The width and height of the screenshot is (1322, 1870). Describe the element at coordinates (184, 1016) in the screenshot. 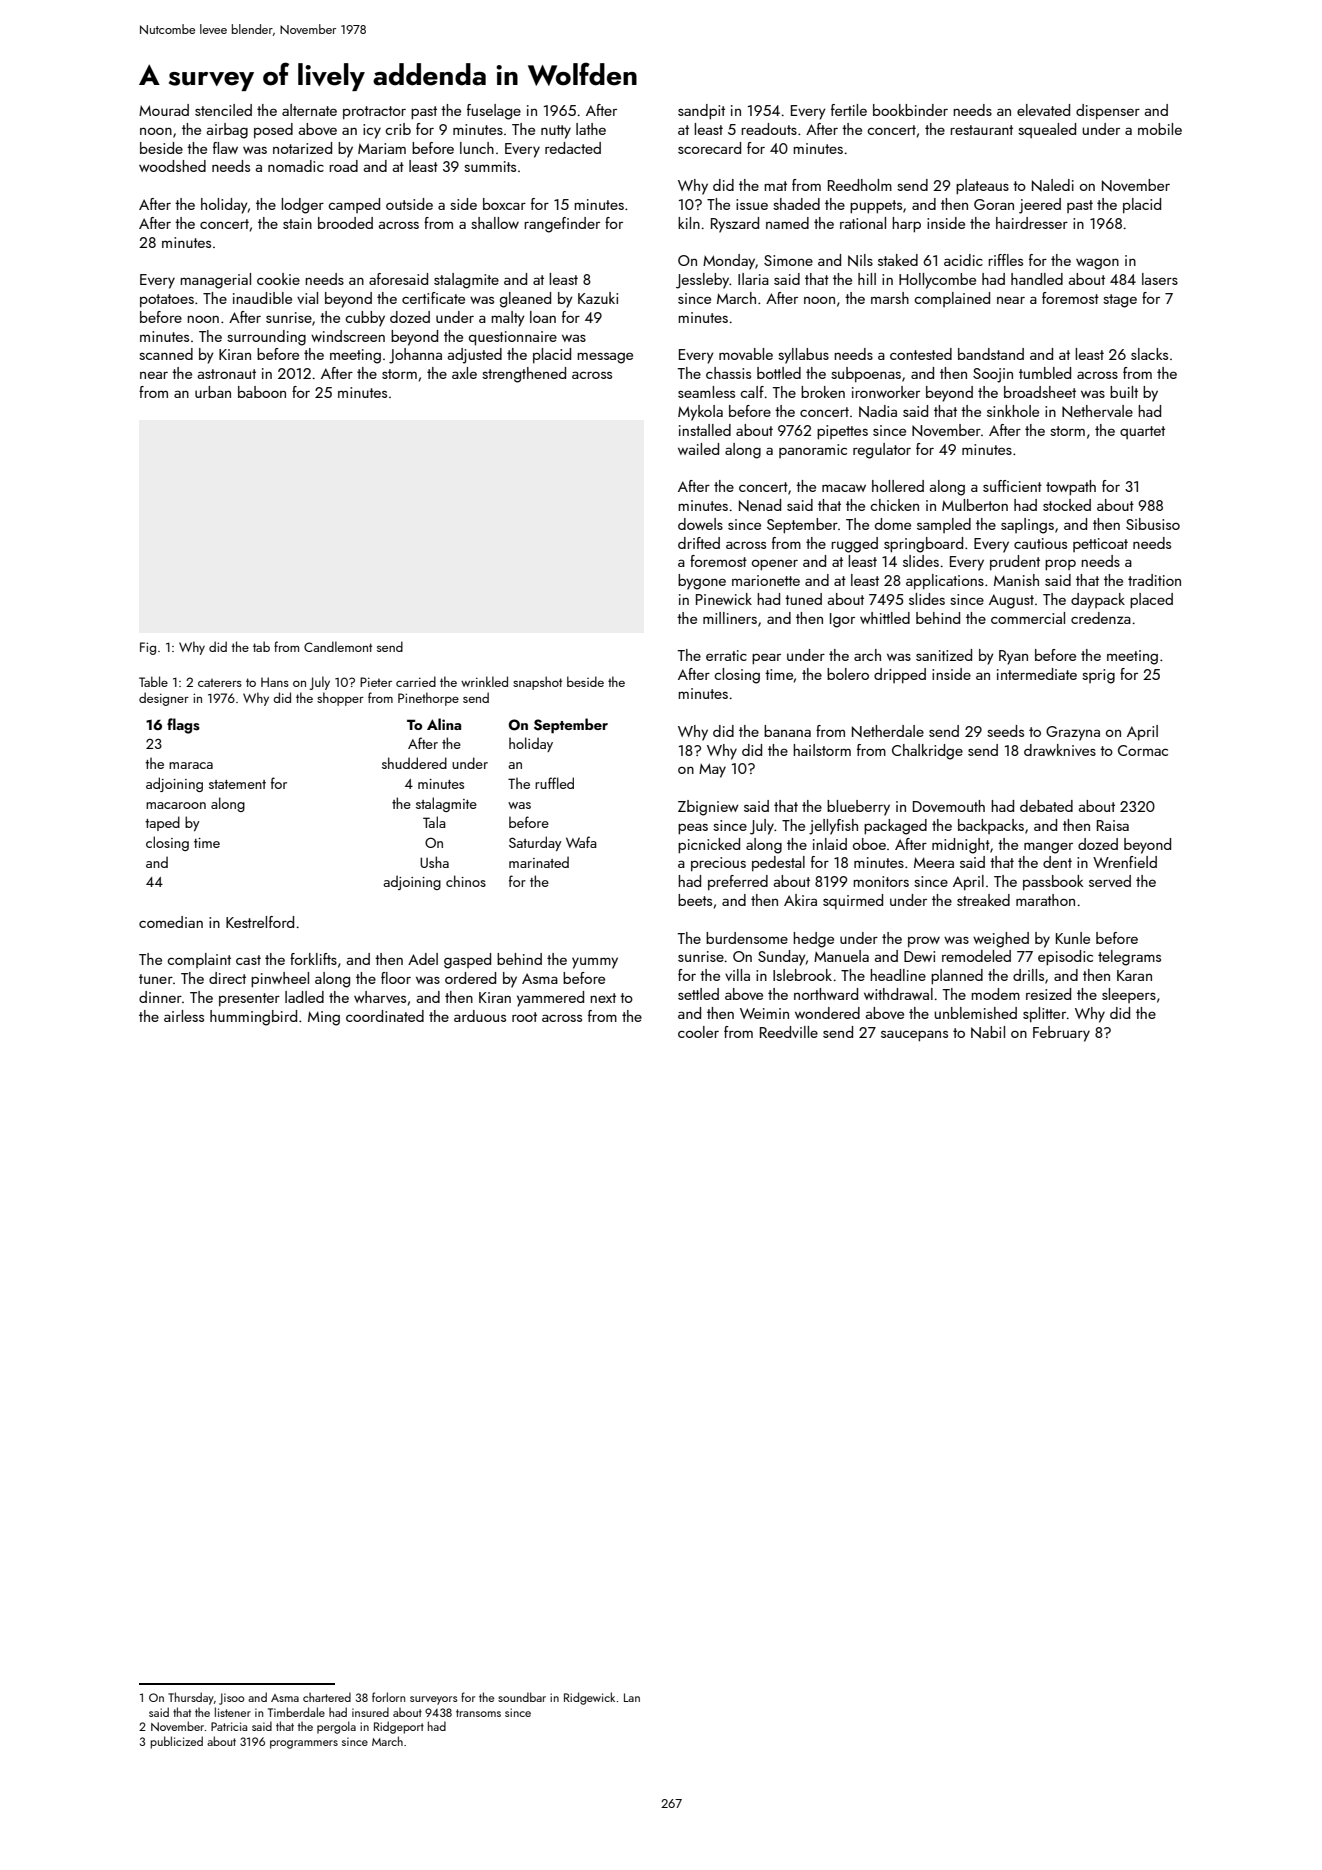

I see `airless` at that location.
